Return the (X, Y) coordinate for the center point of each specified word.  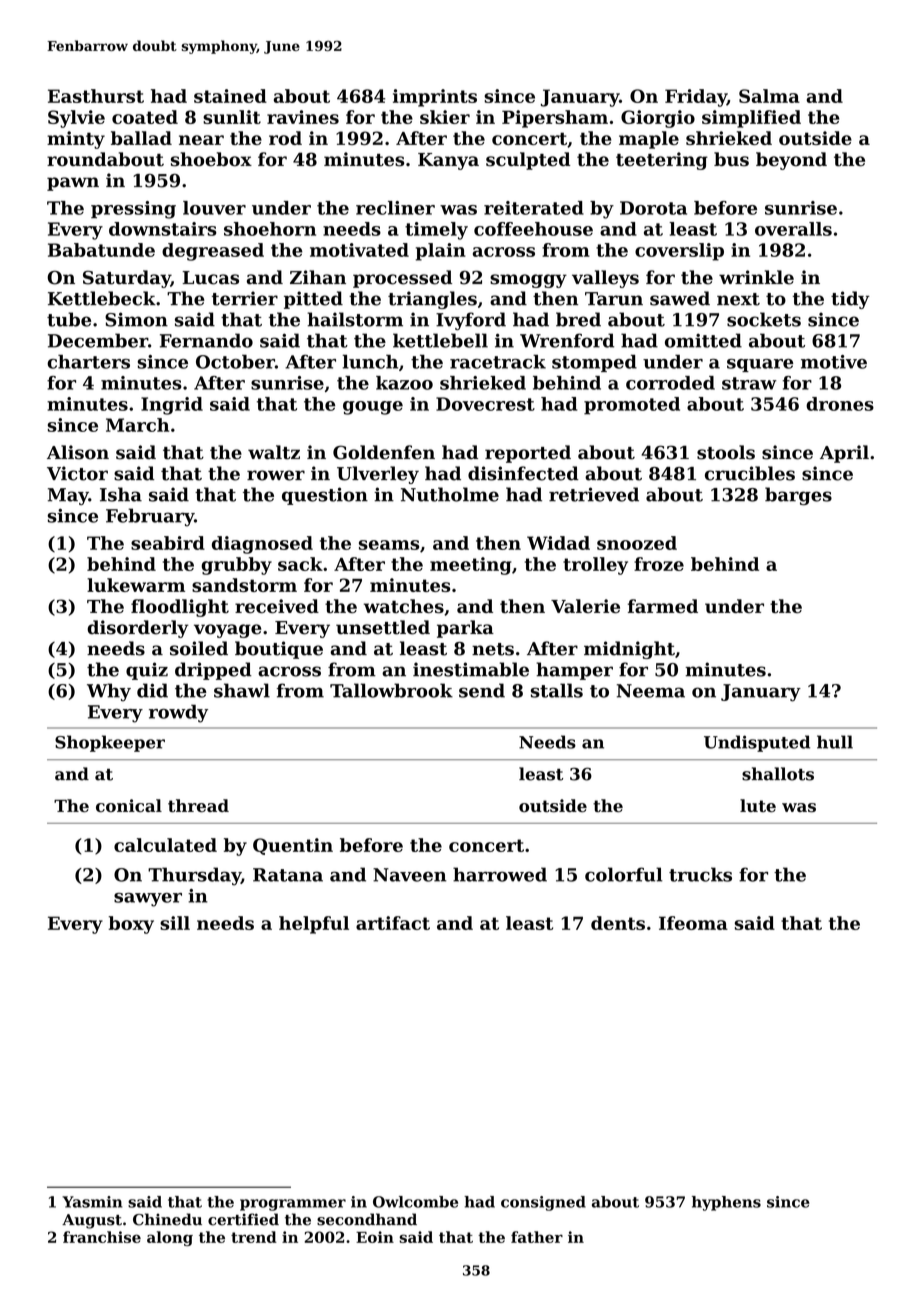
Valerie (585, 606)
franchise (102, 1237)
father (537, 1237)
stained (230, 96)
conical (129, 806)
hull (835, 742)
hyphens (726, 1203)
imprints (435, 98)
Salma (769, 96)
